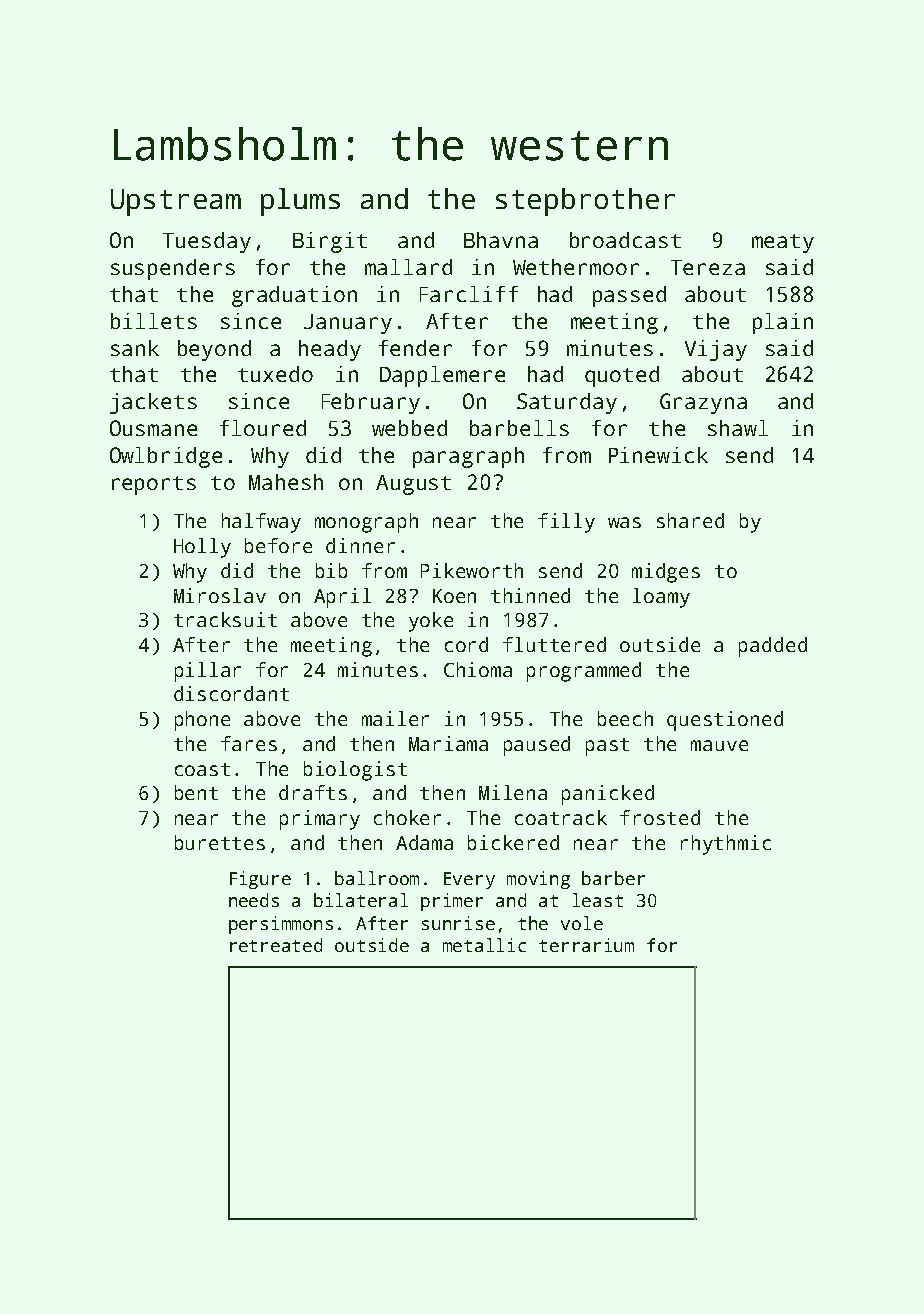 The width and height of the screenshot is (924, 1314). I want to click on burettes, so click(220, 842).
